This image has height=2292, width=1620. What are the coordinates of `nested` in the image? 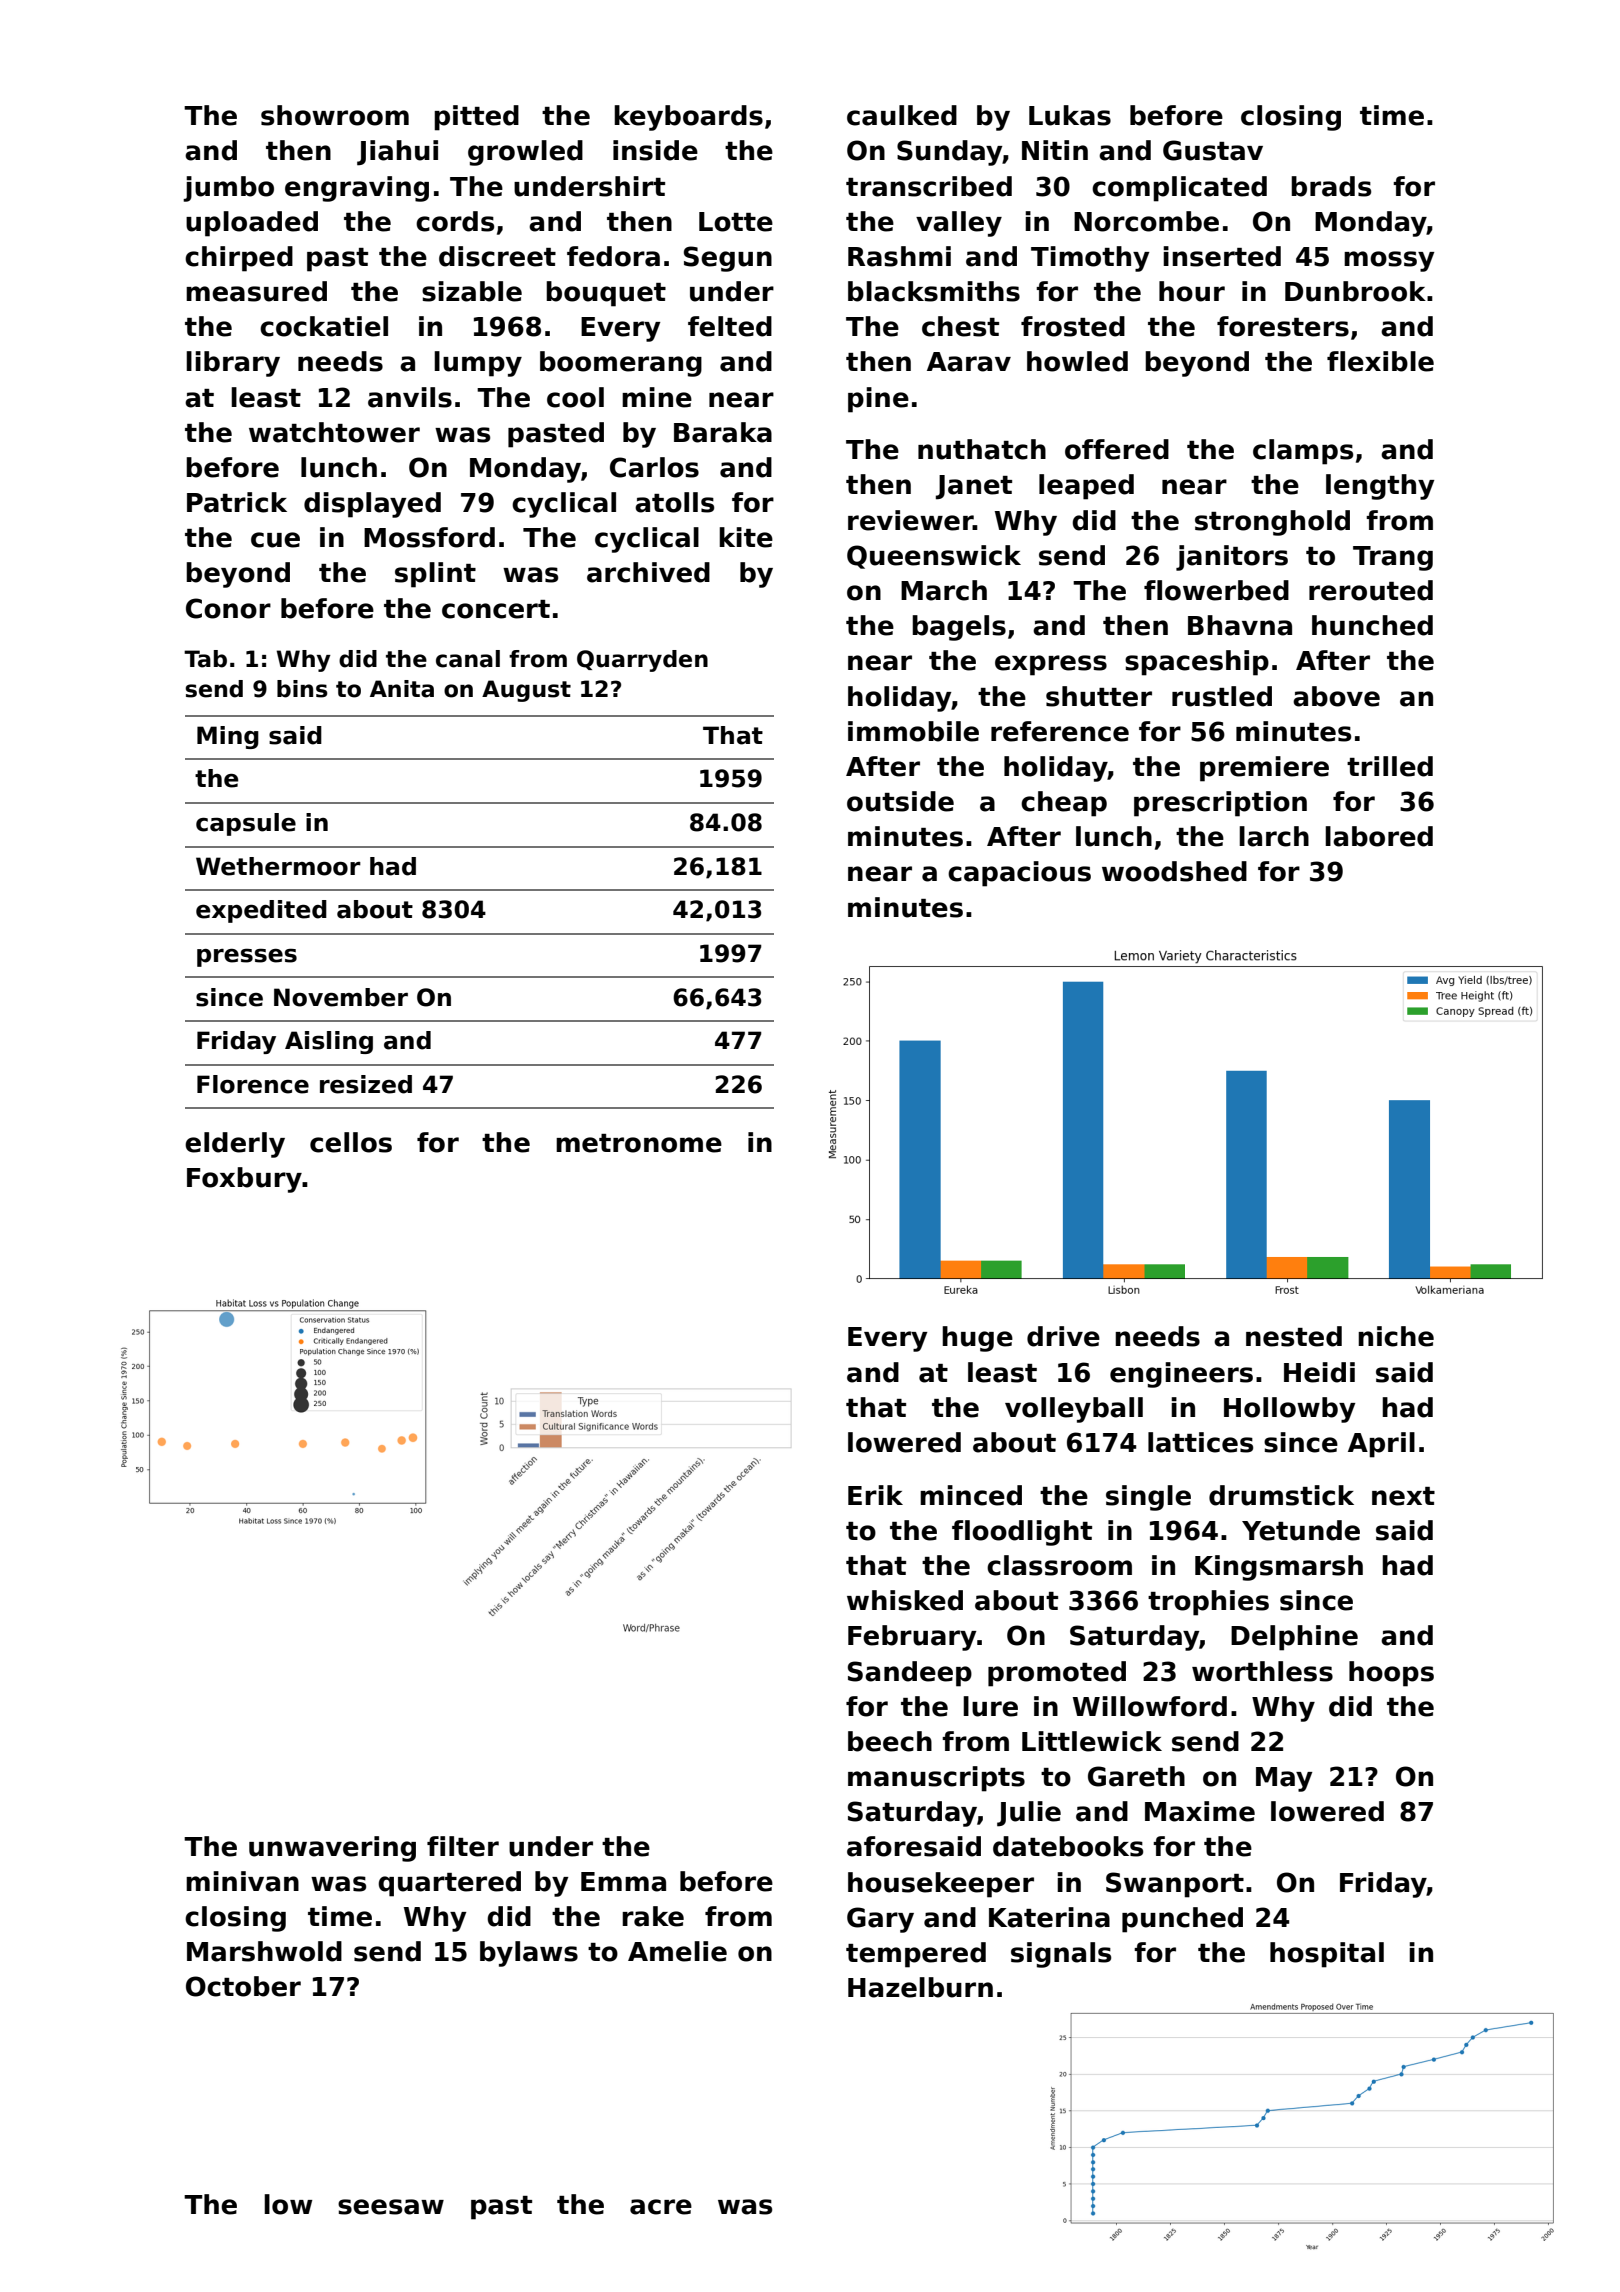 It's located at (1294, 1336).
